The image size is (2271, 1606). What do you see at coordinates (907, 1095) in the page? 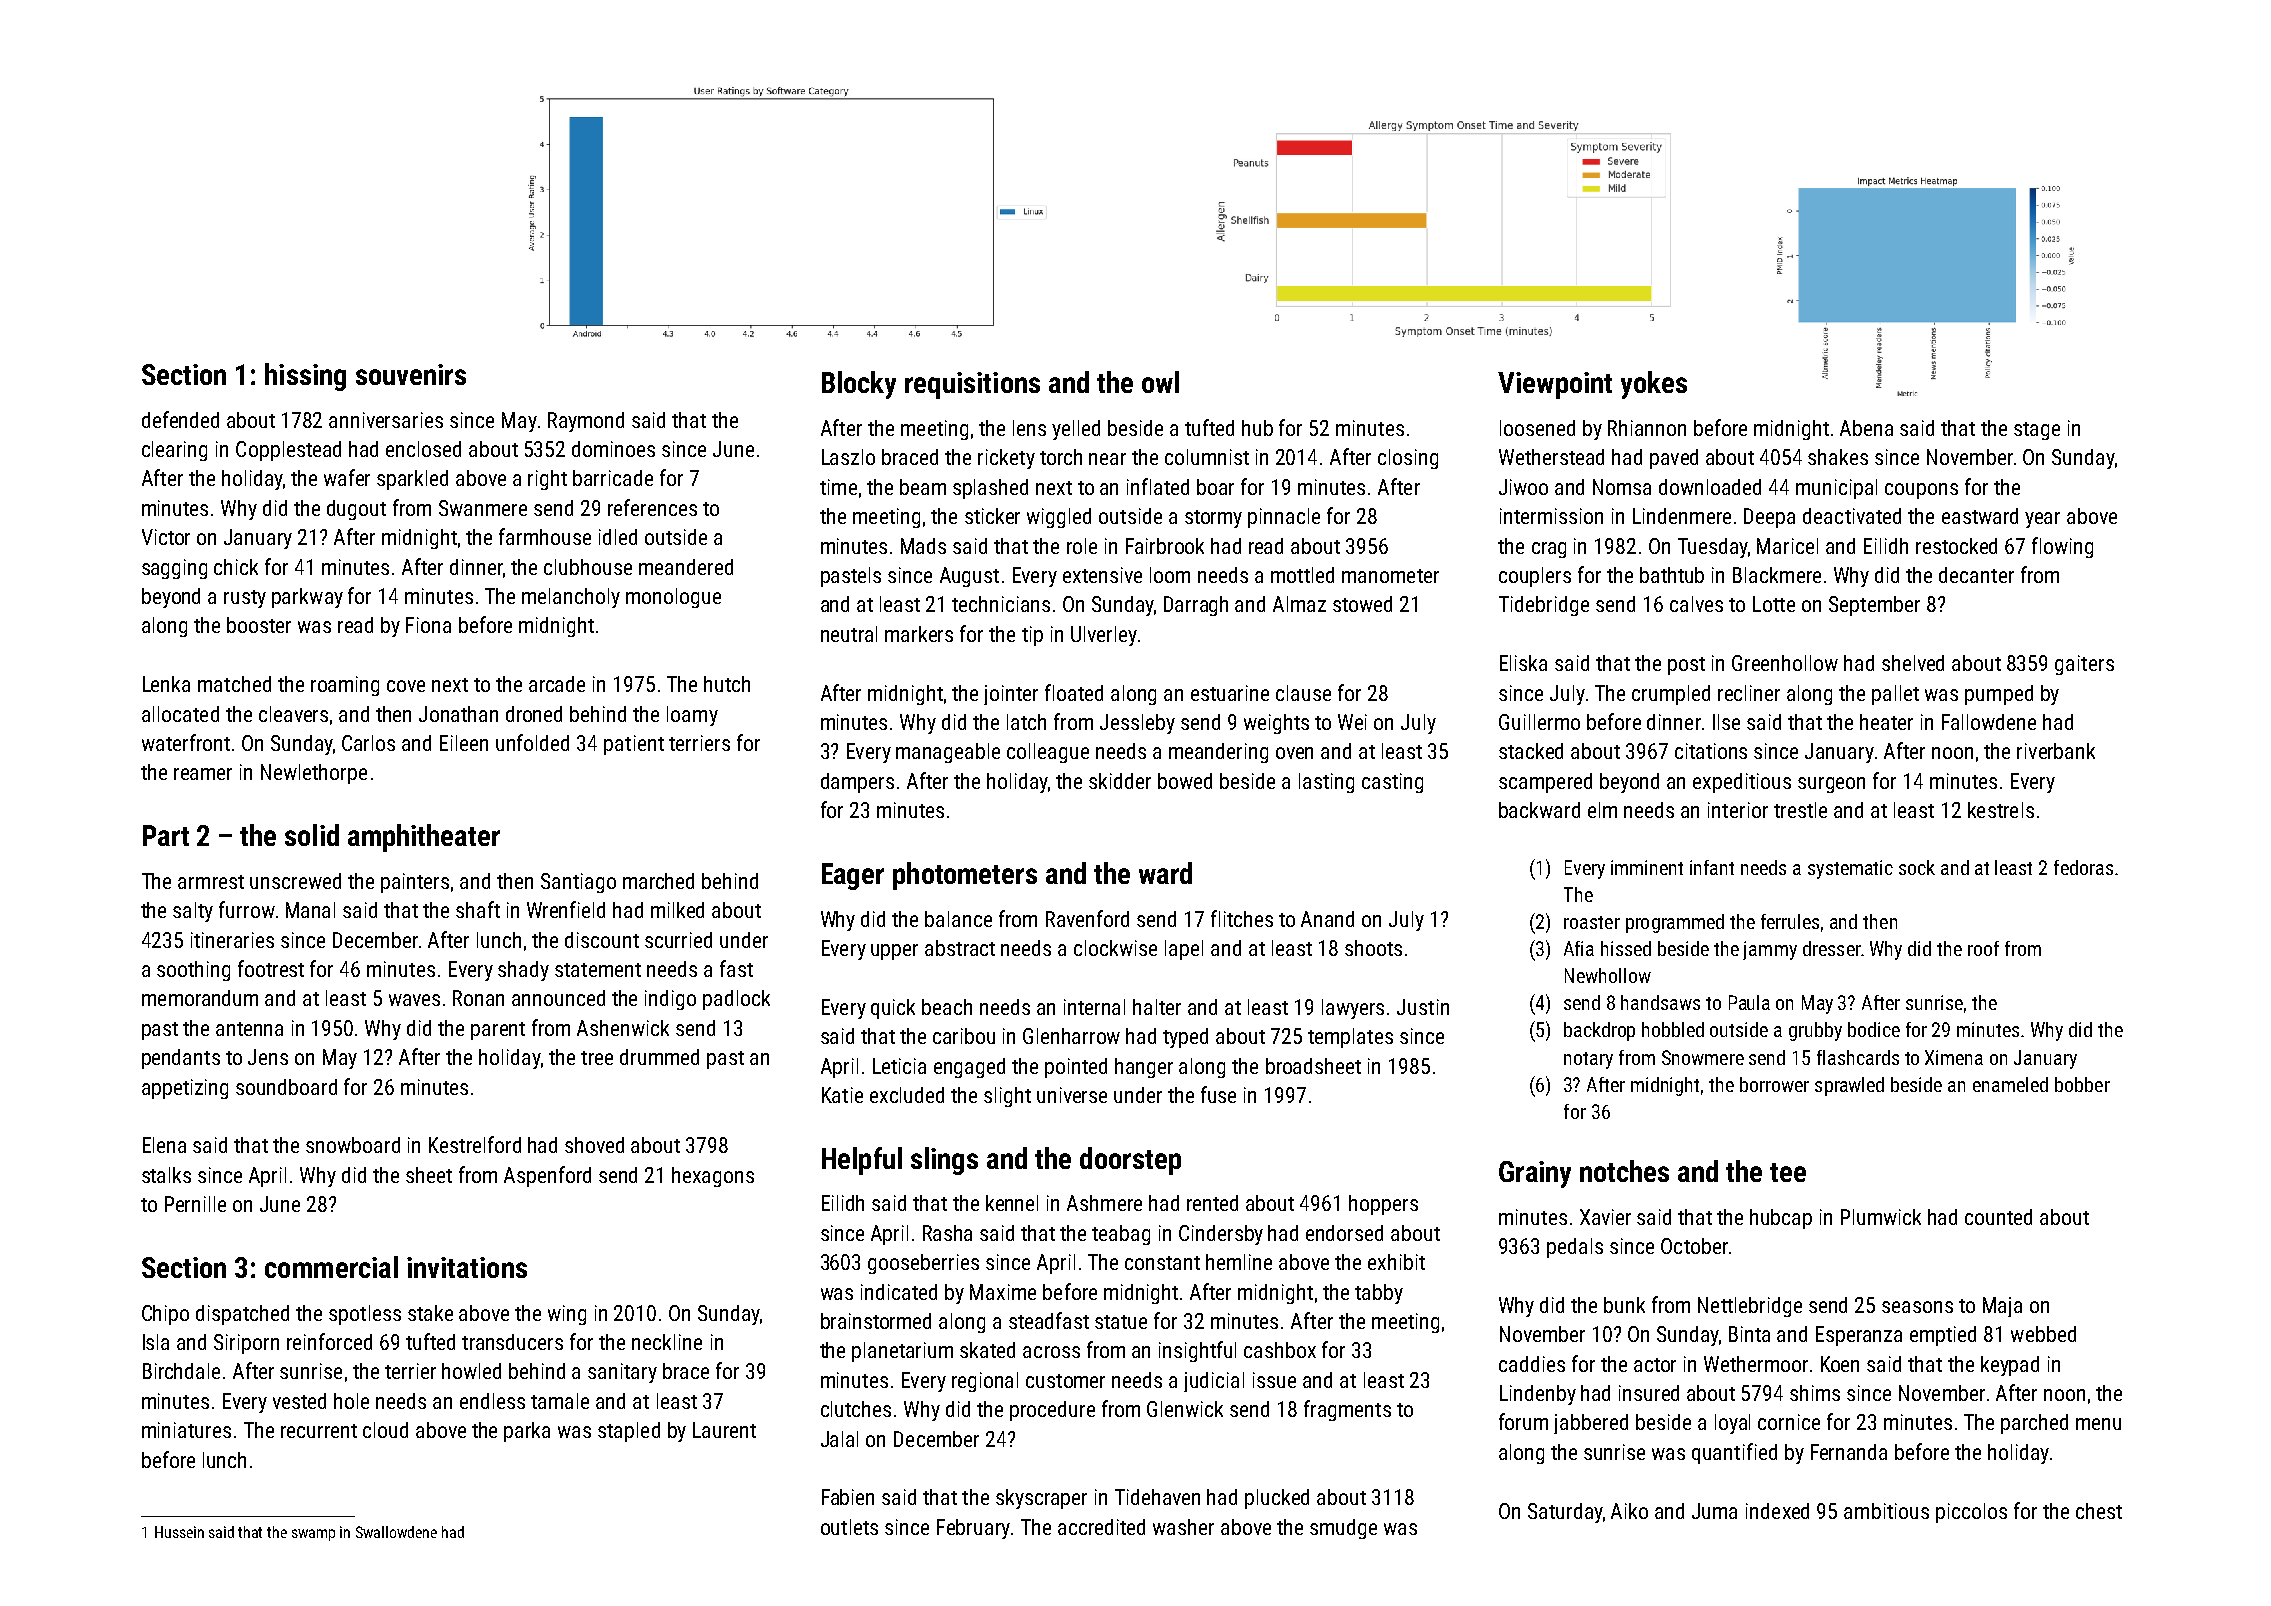
I see `excluded` at bounding box center [907, 1095].
